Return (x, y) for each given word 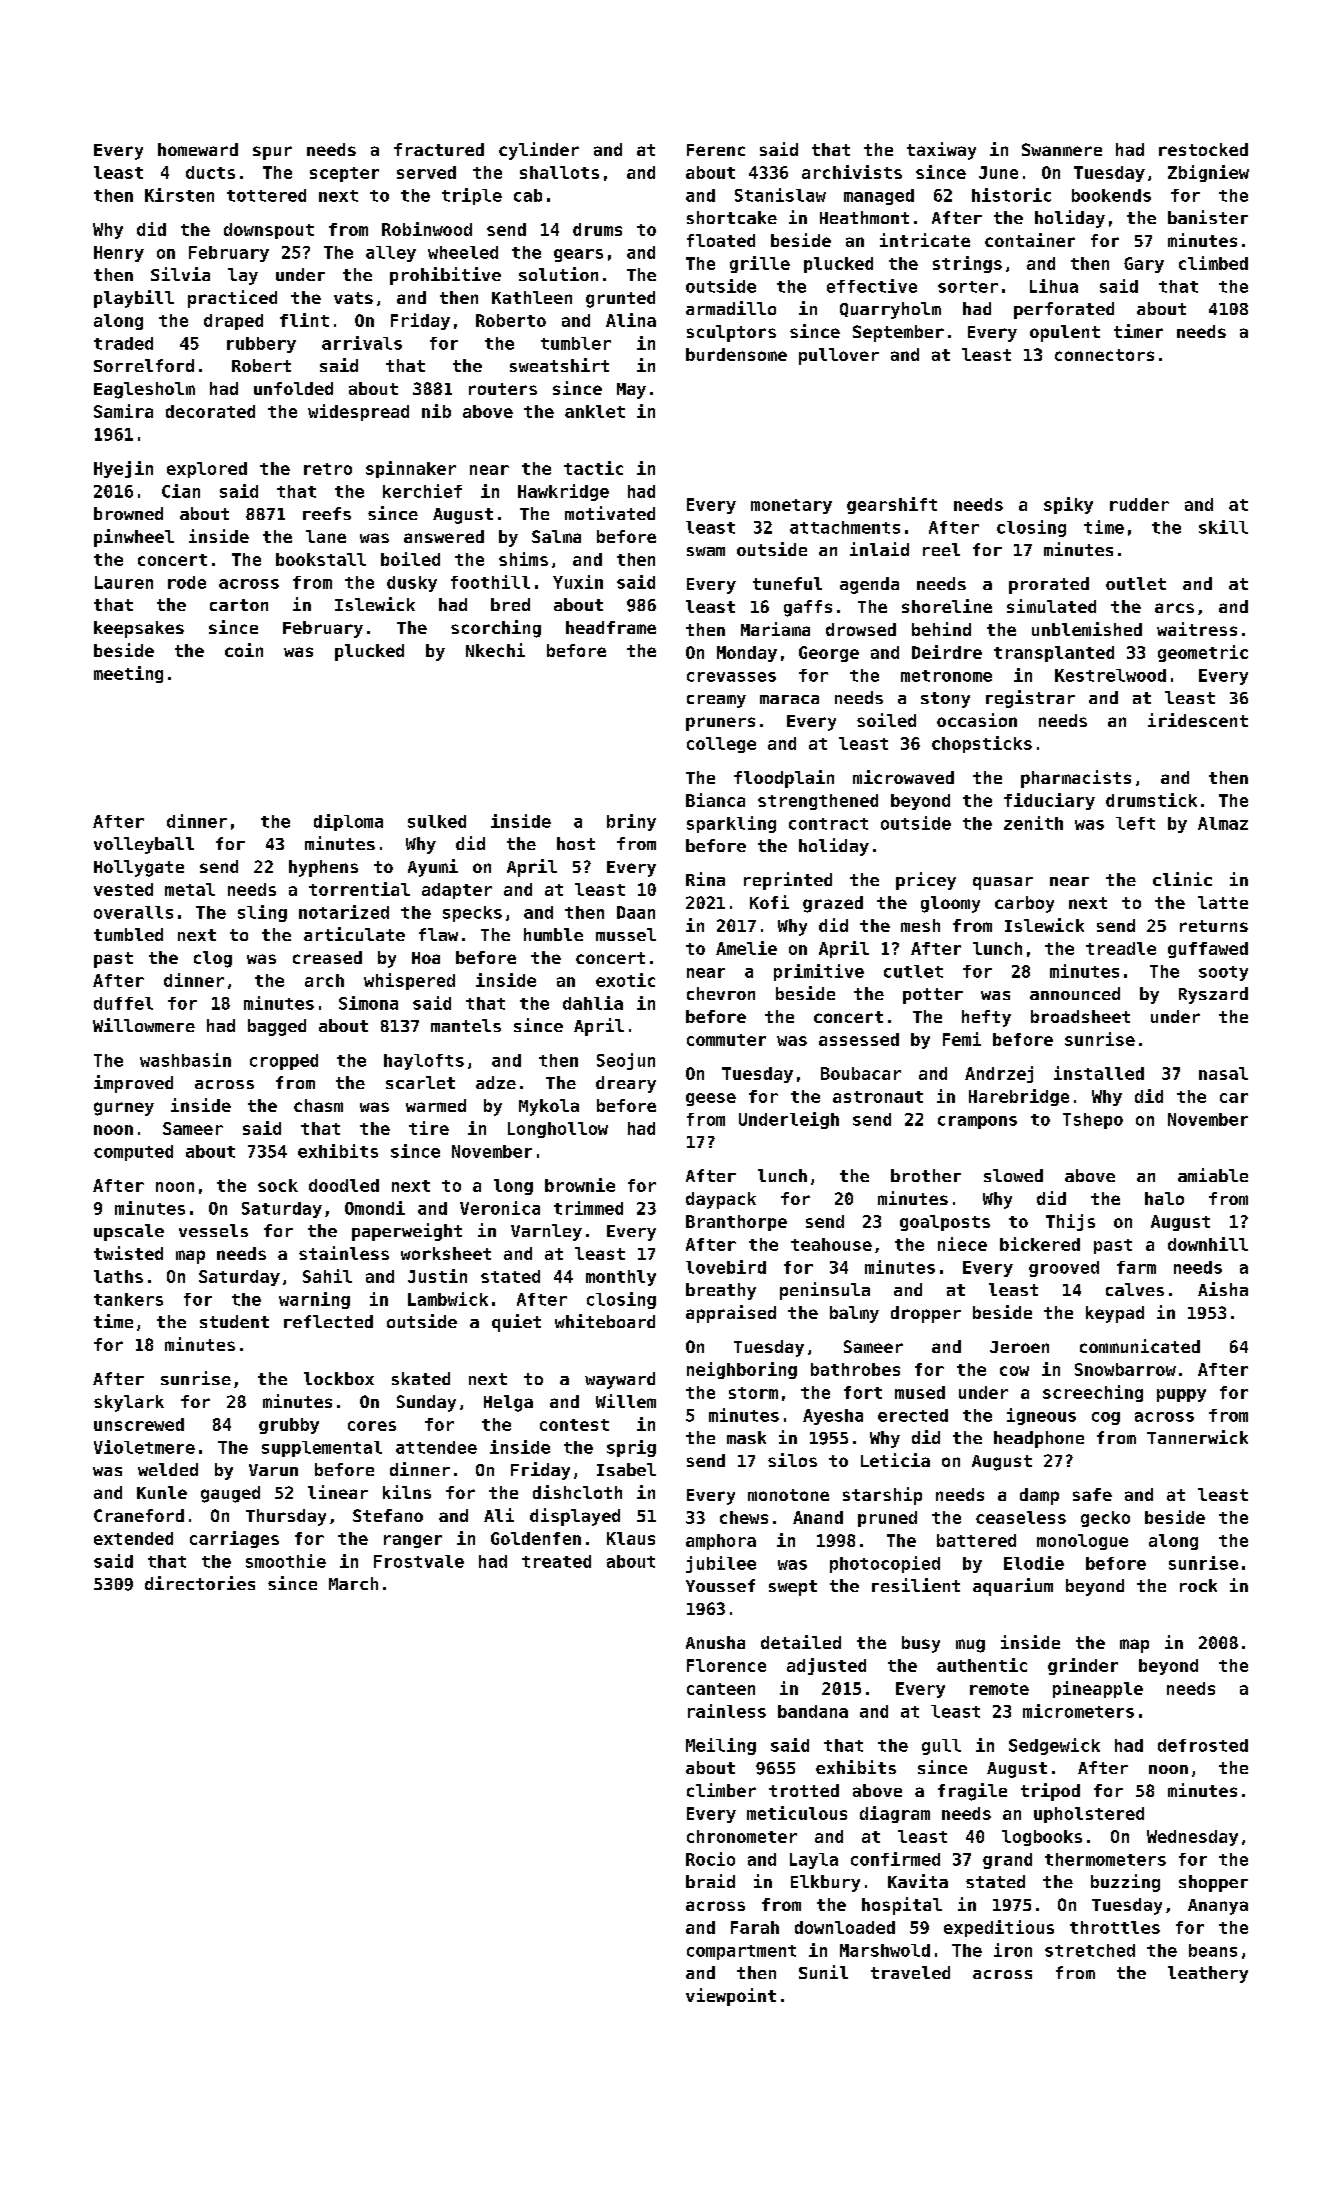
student (234, 1321)
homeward (198, 149)
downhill (1208, 1244)
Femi (962, 1039)
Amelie (746, 948)
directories (200, 1583)
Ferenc (716, 150)
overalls (133, 912)
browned (128, 513)
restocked (1203, 149)
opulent (1065, 333)
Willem (626, 1401)
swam (706, 551)
